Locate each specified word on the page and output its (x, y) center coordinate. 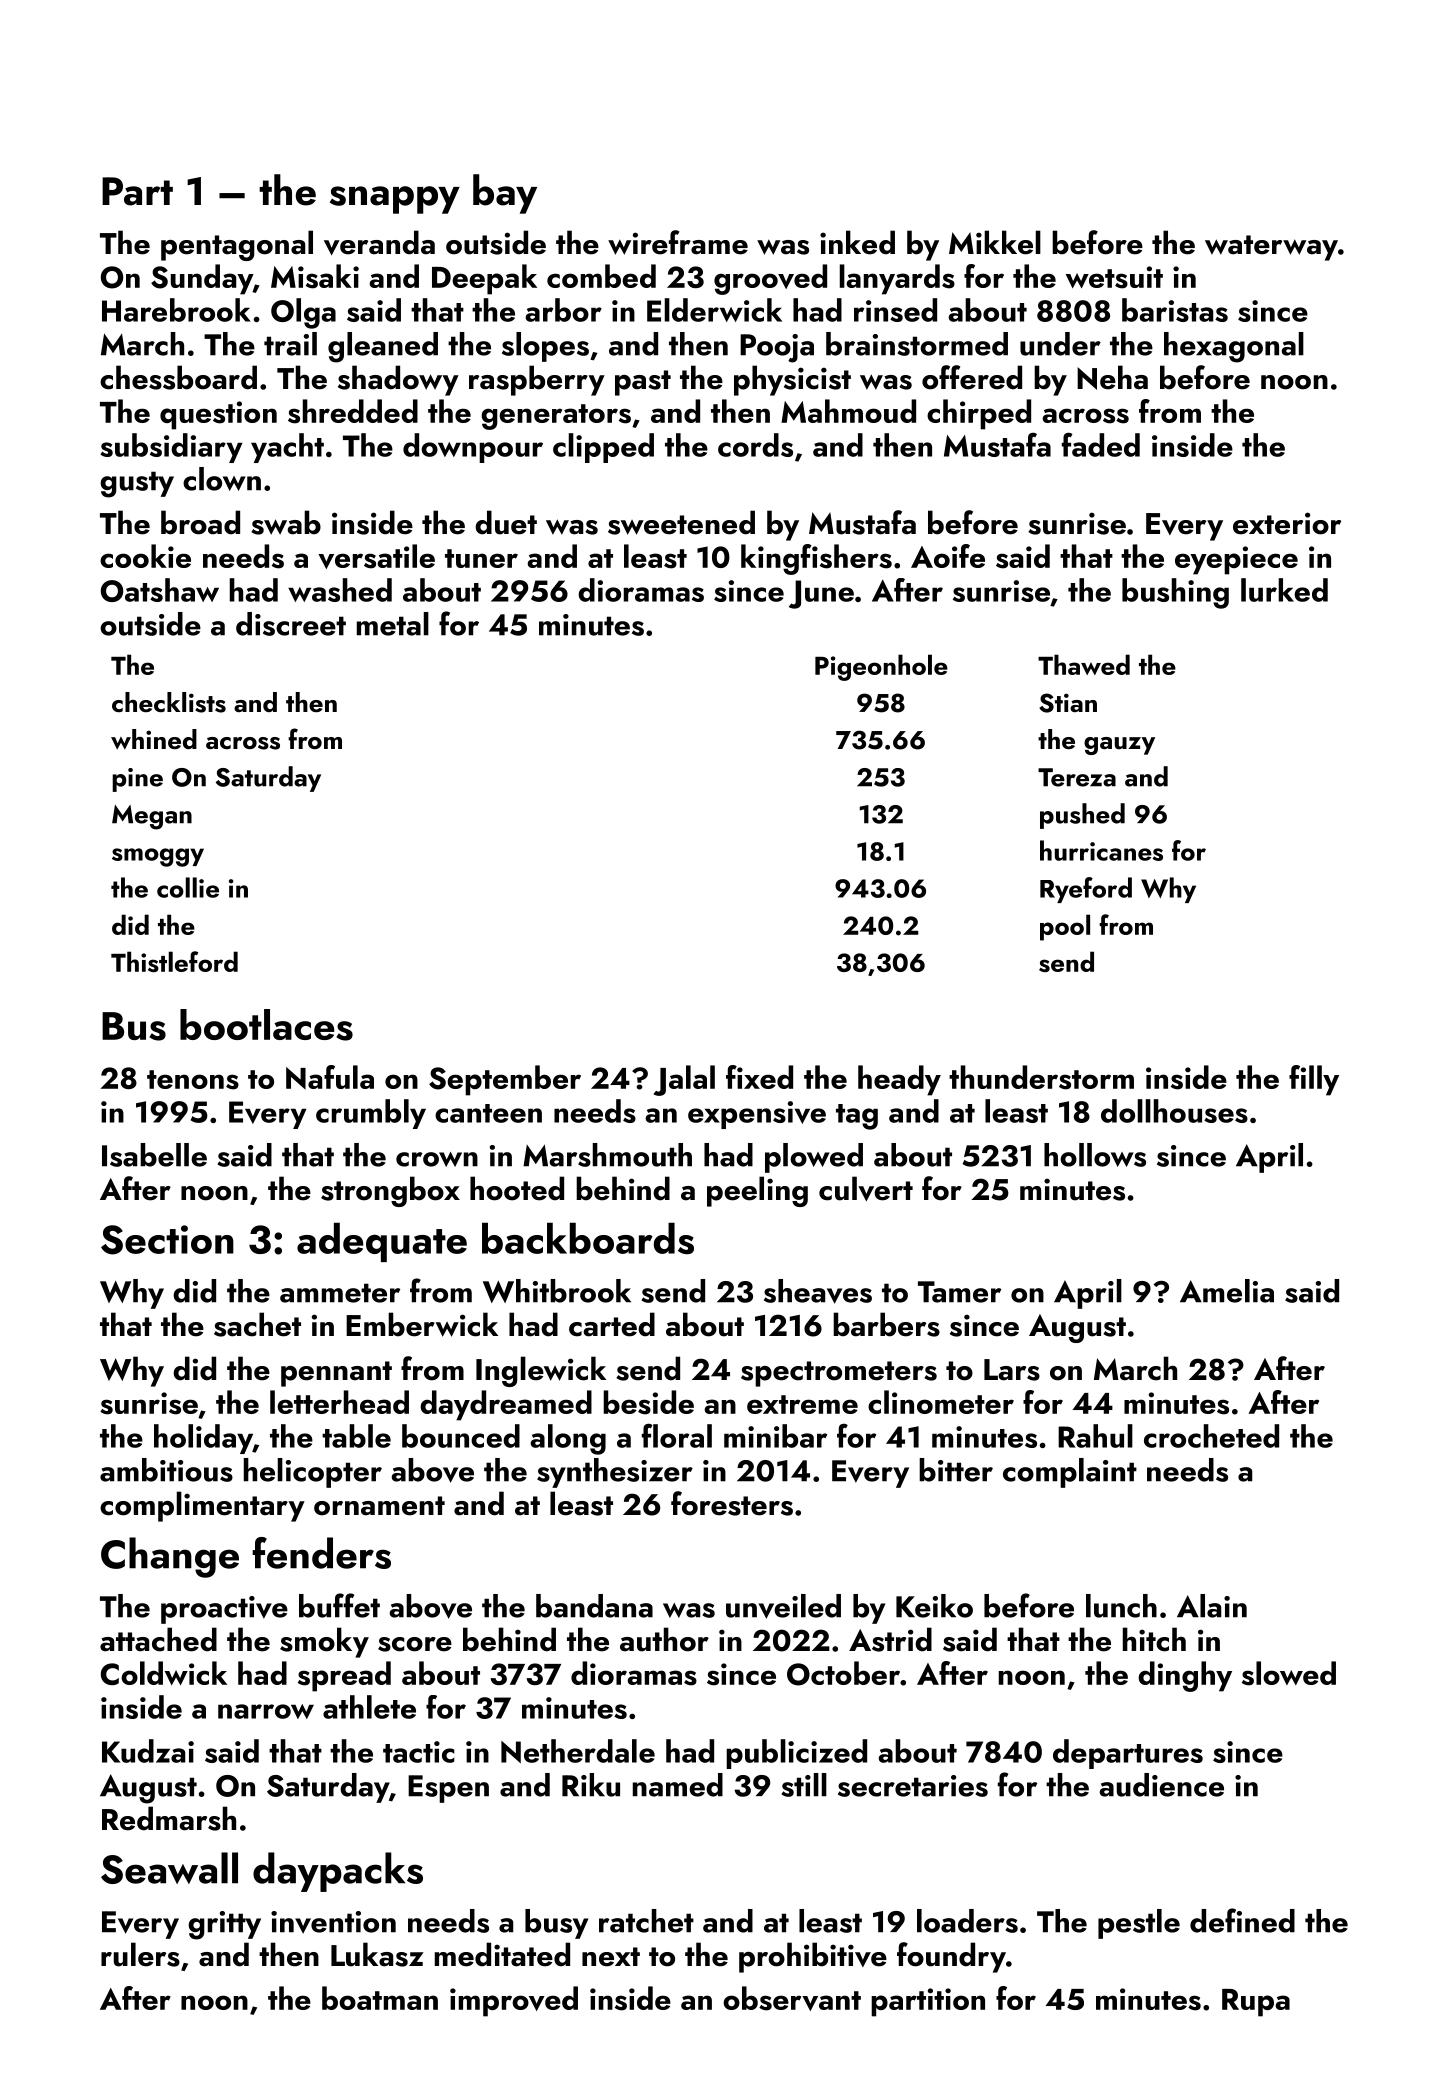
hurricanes (1101, 850)
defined (1242, 1920)
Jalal (684, 1080)
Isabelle (154, 1155)
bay (505, 194)
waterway (1271, 248)
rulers (140, 1954)
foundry (951, 1957)
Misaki (315, 276)
